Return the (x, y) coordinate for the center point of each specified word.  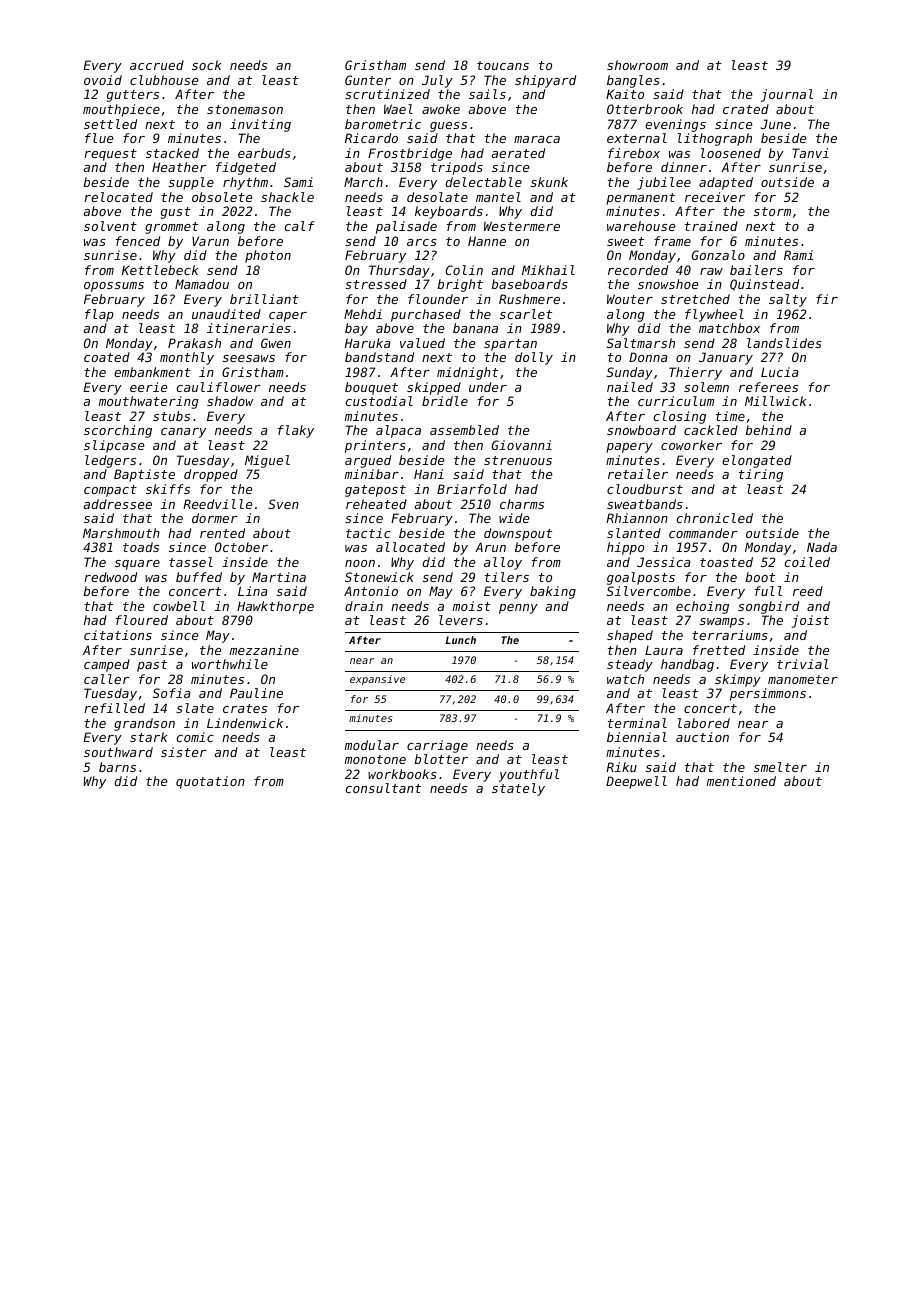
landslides (784, 343)
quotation (210, 782)
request (110, 155)
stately (518, 789)
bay (356, 329)
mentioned (741, 781)
